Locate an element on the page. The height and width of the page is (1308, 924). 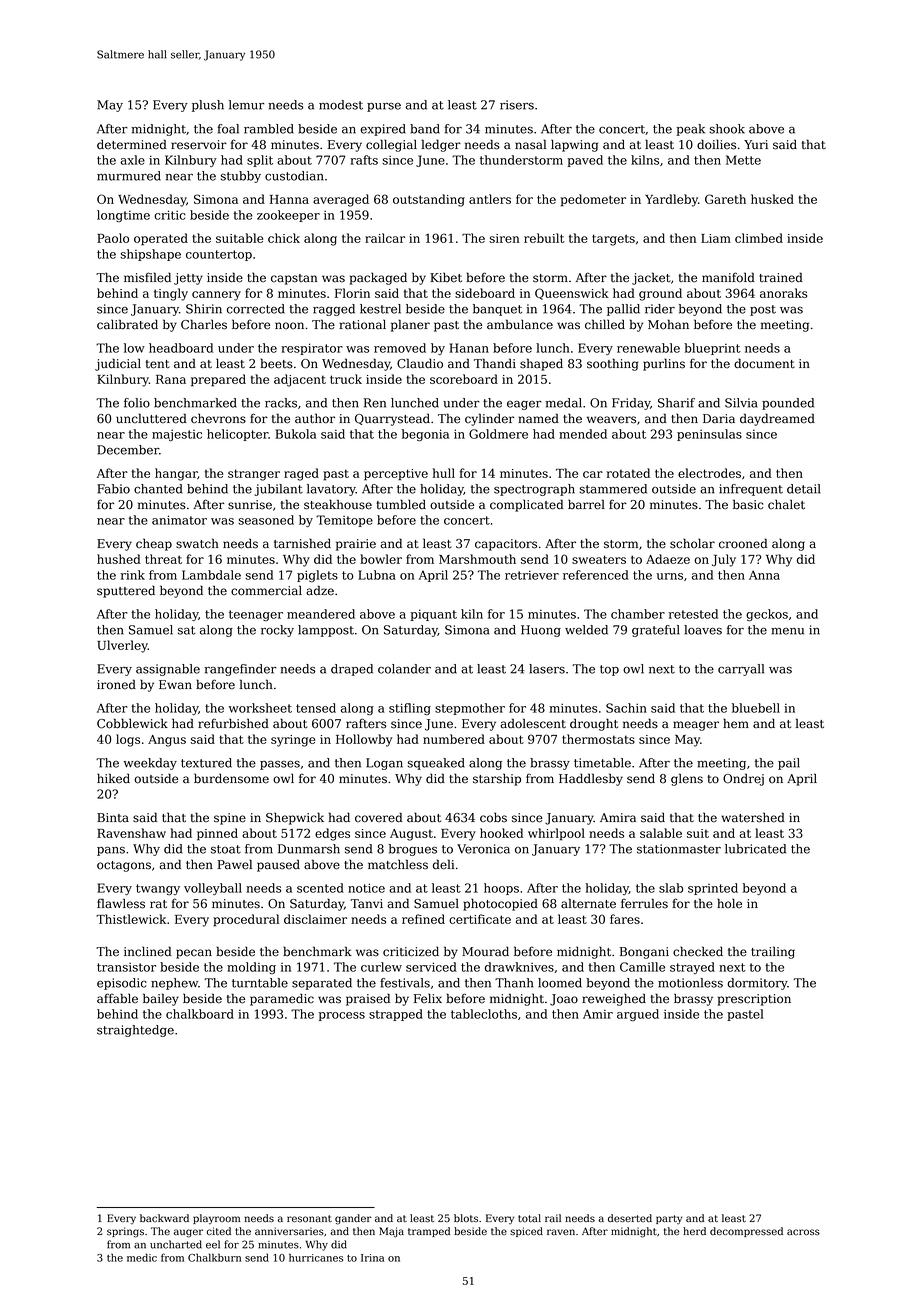
peak is located at coordinates (690, 130).
